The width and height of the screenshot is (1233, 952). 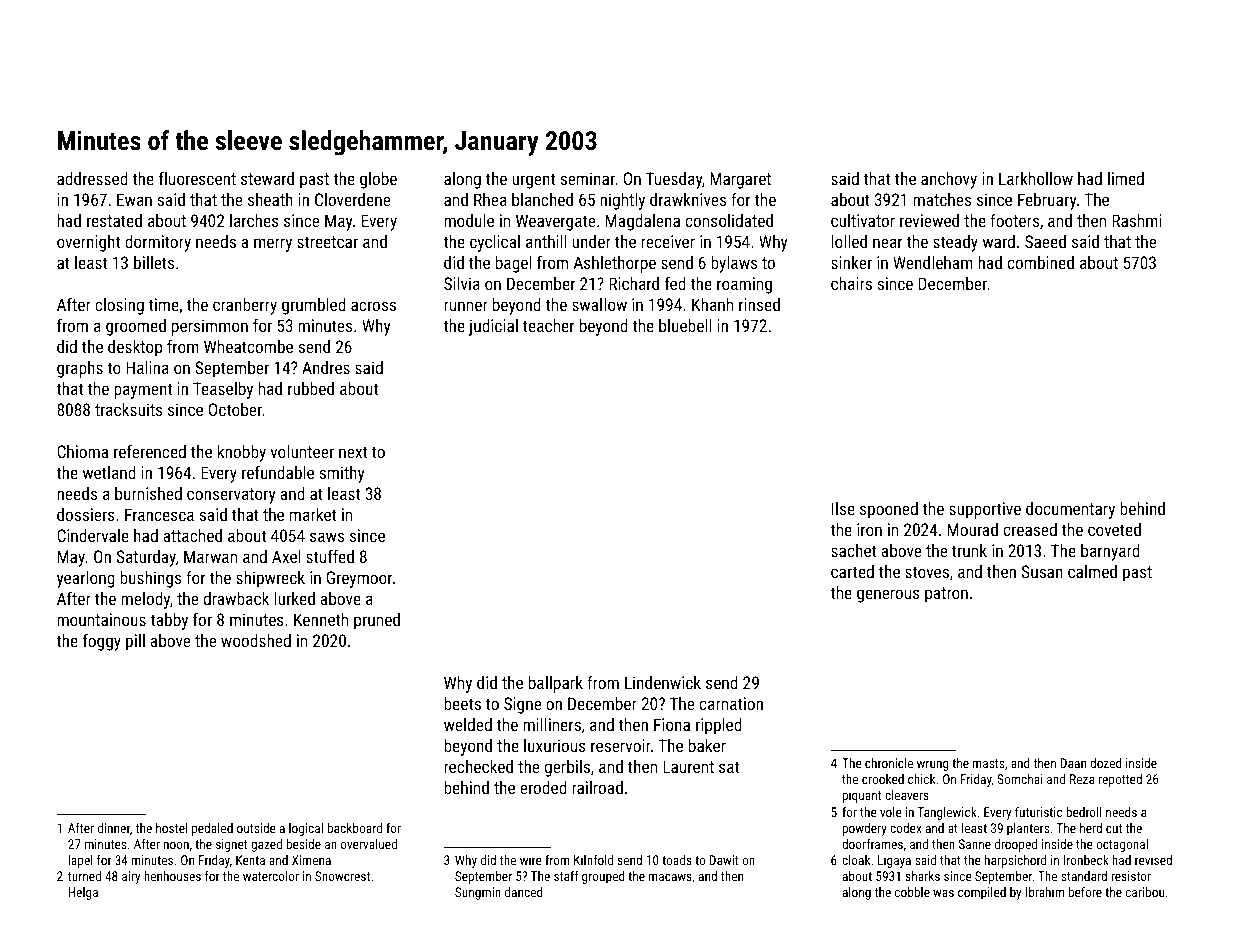 What do you see at coordinates (102, 642) in the screenshot?
I see `foggy` at bounding box center [102, 642].
